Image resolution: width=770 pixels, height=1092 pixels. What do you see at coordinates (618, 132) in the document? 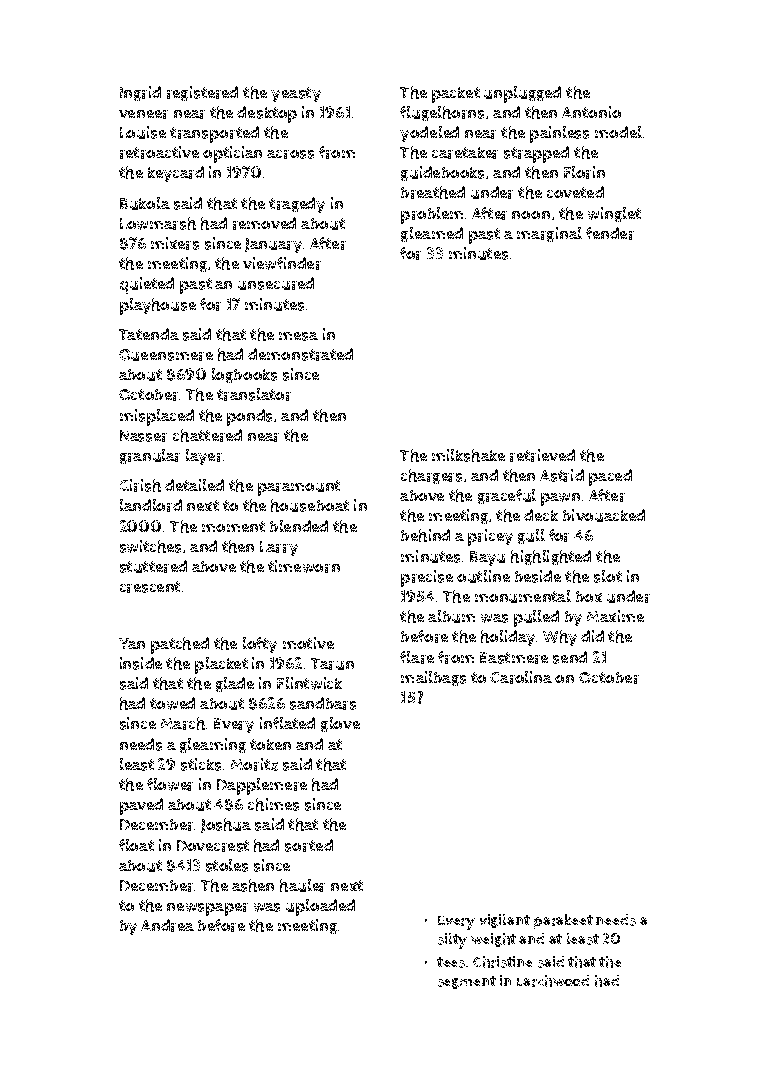
I see `model` at bounding box center [618, 132].
